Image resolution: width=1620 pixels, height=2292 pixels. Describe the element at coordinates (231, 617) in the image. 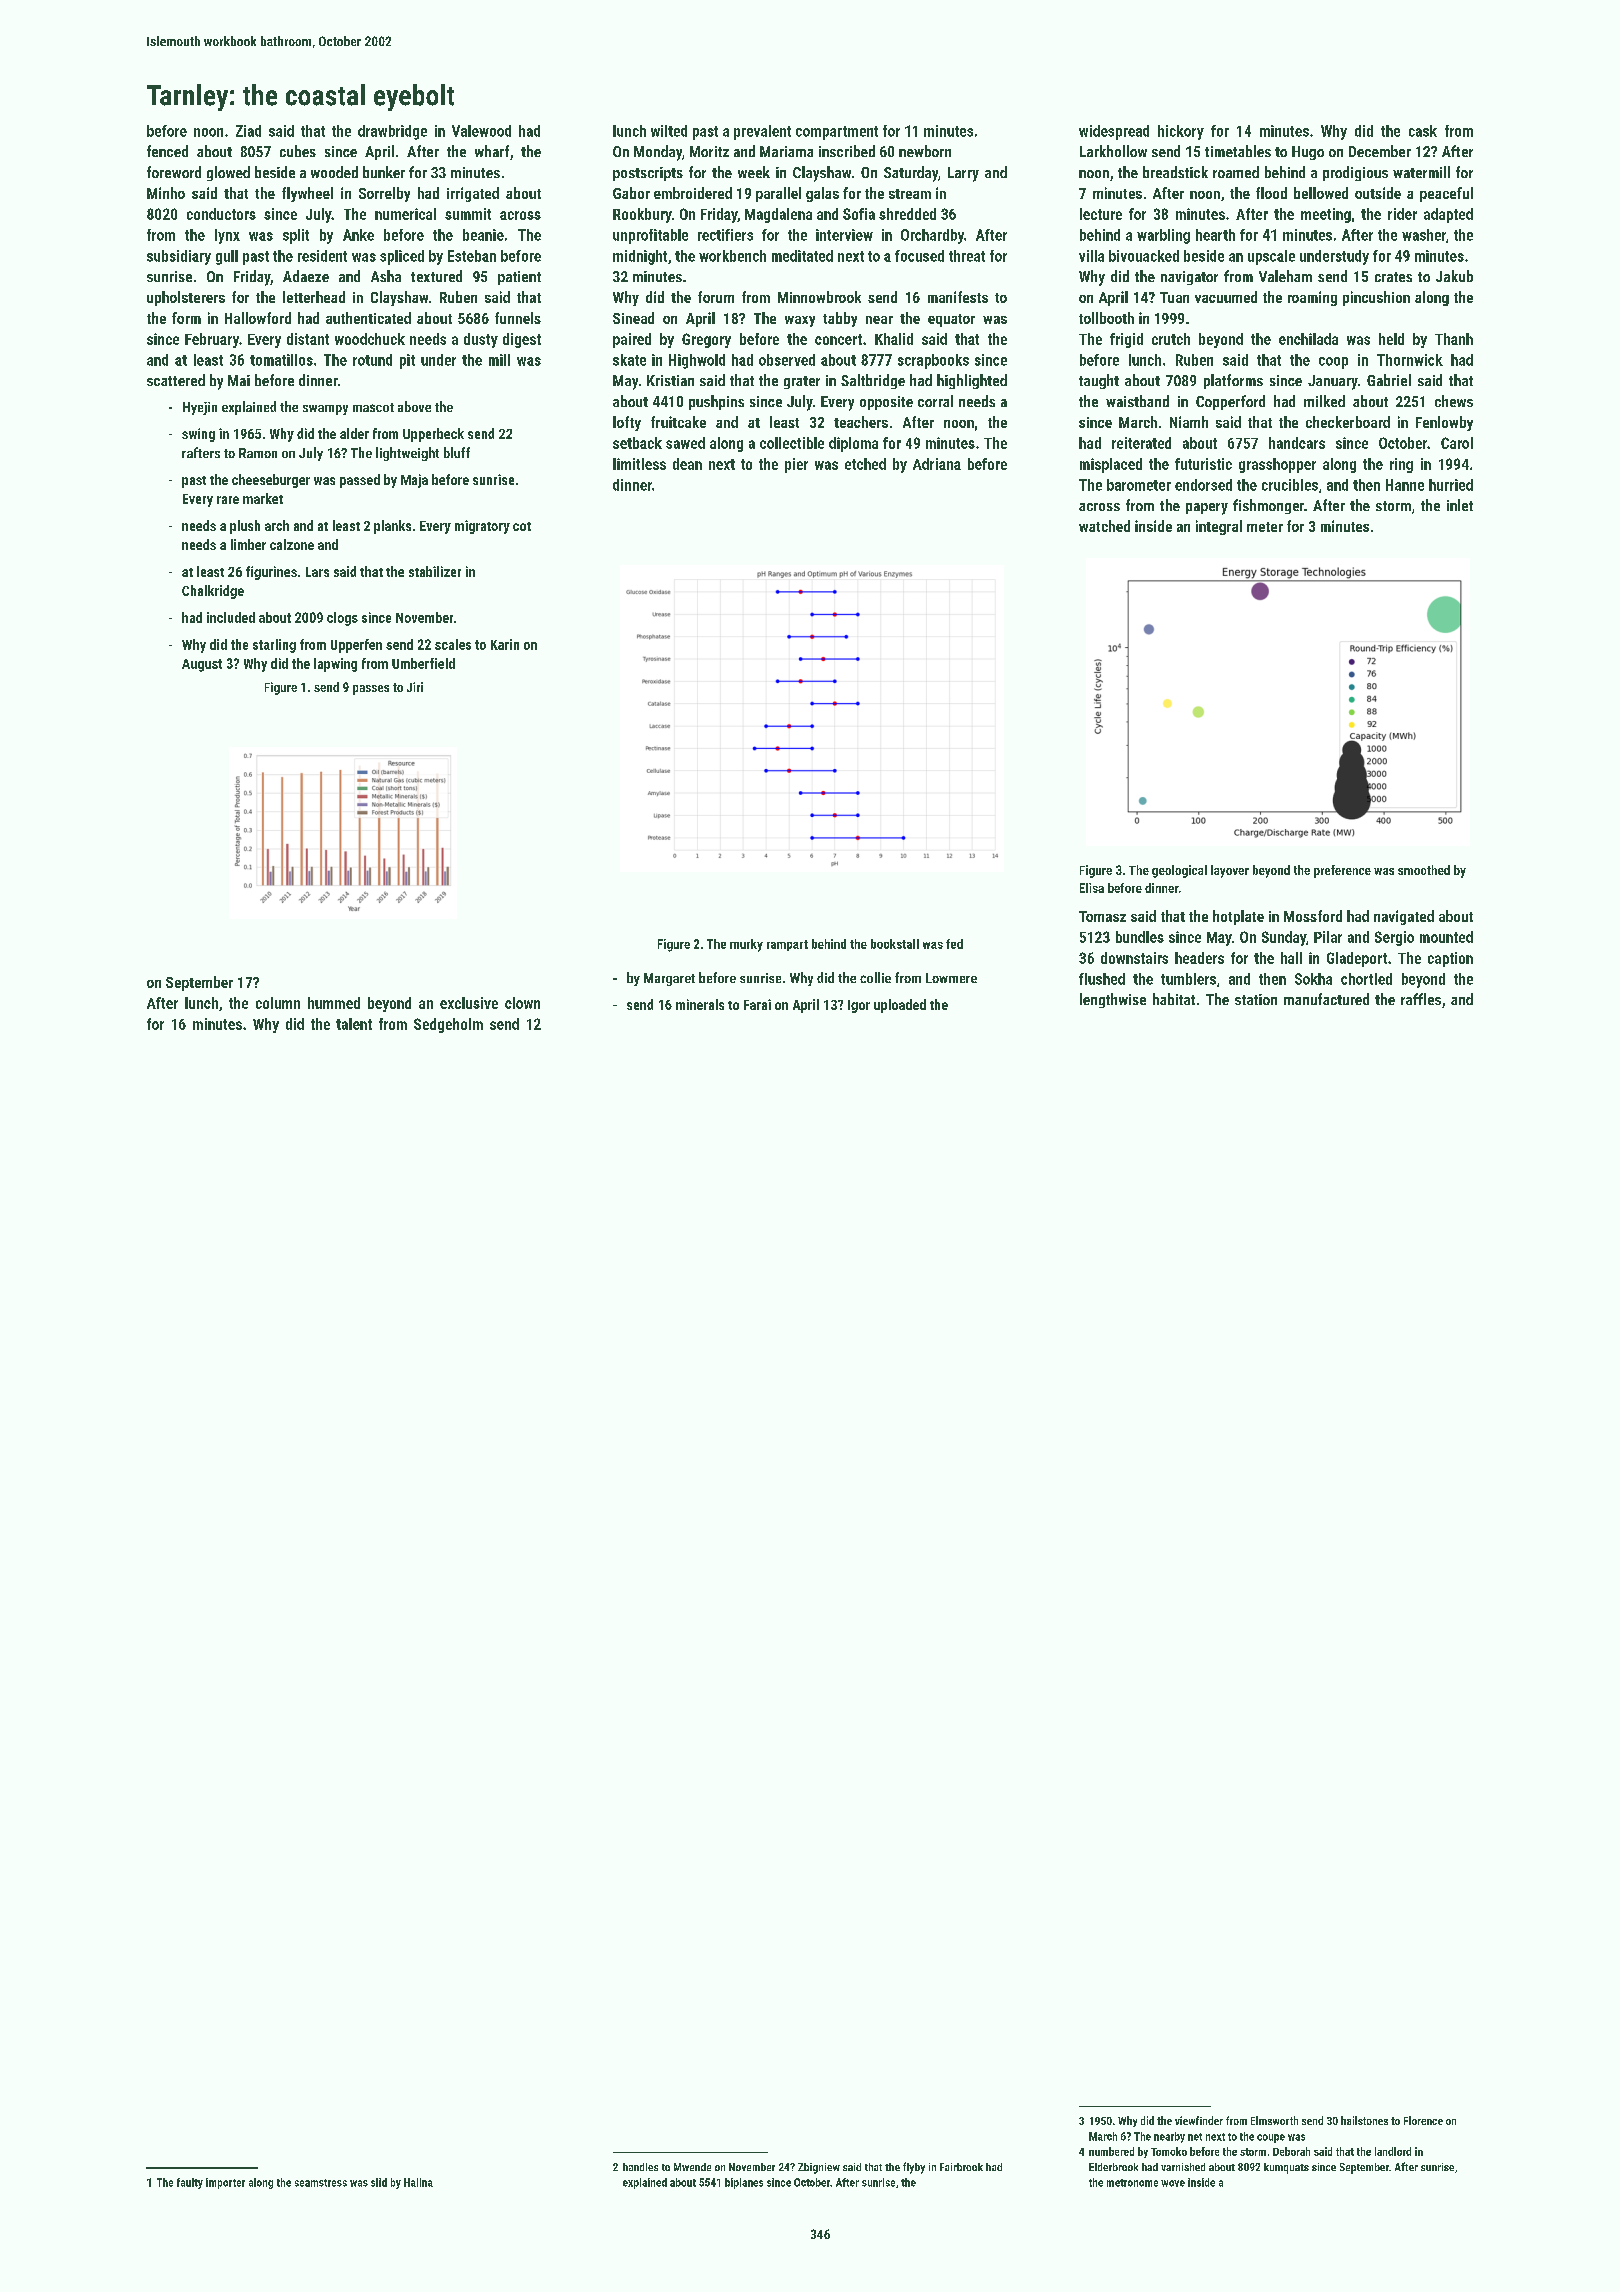

I see `included` at that location.
